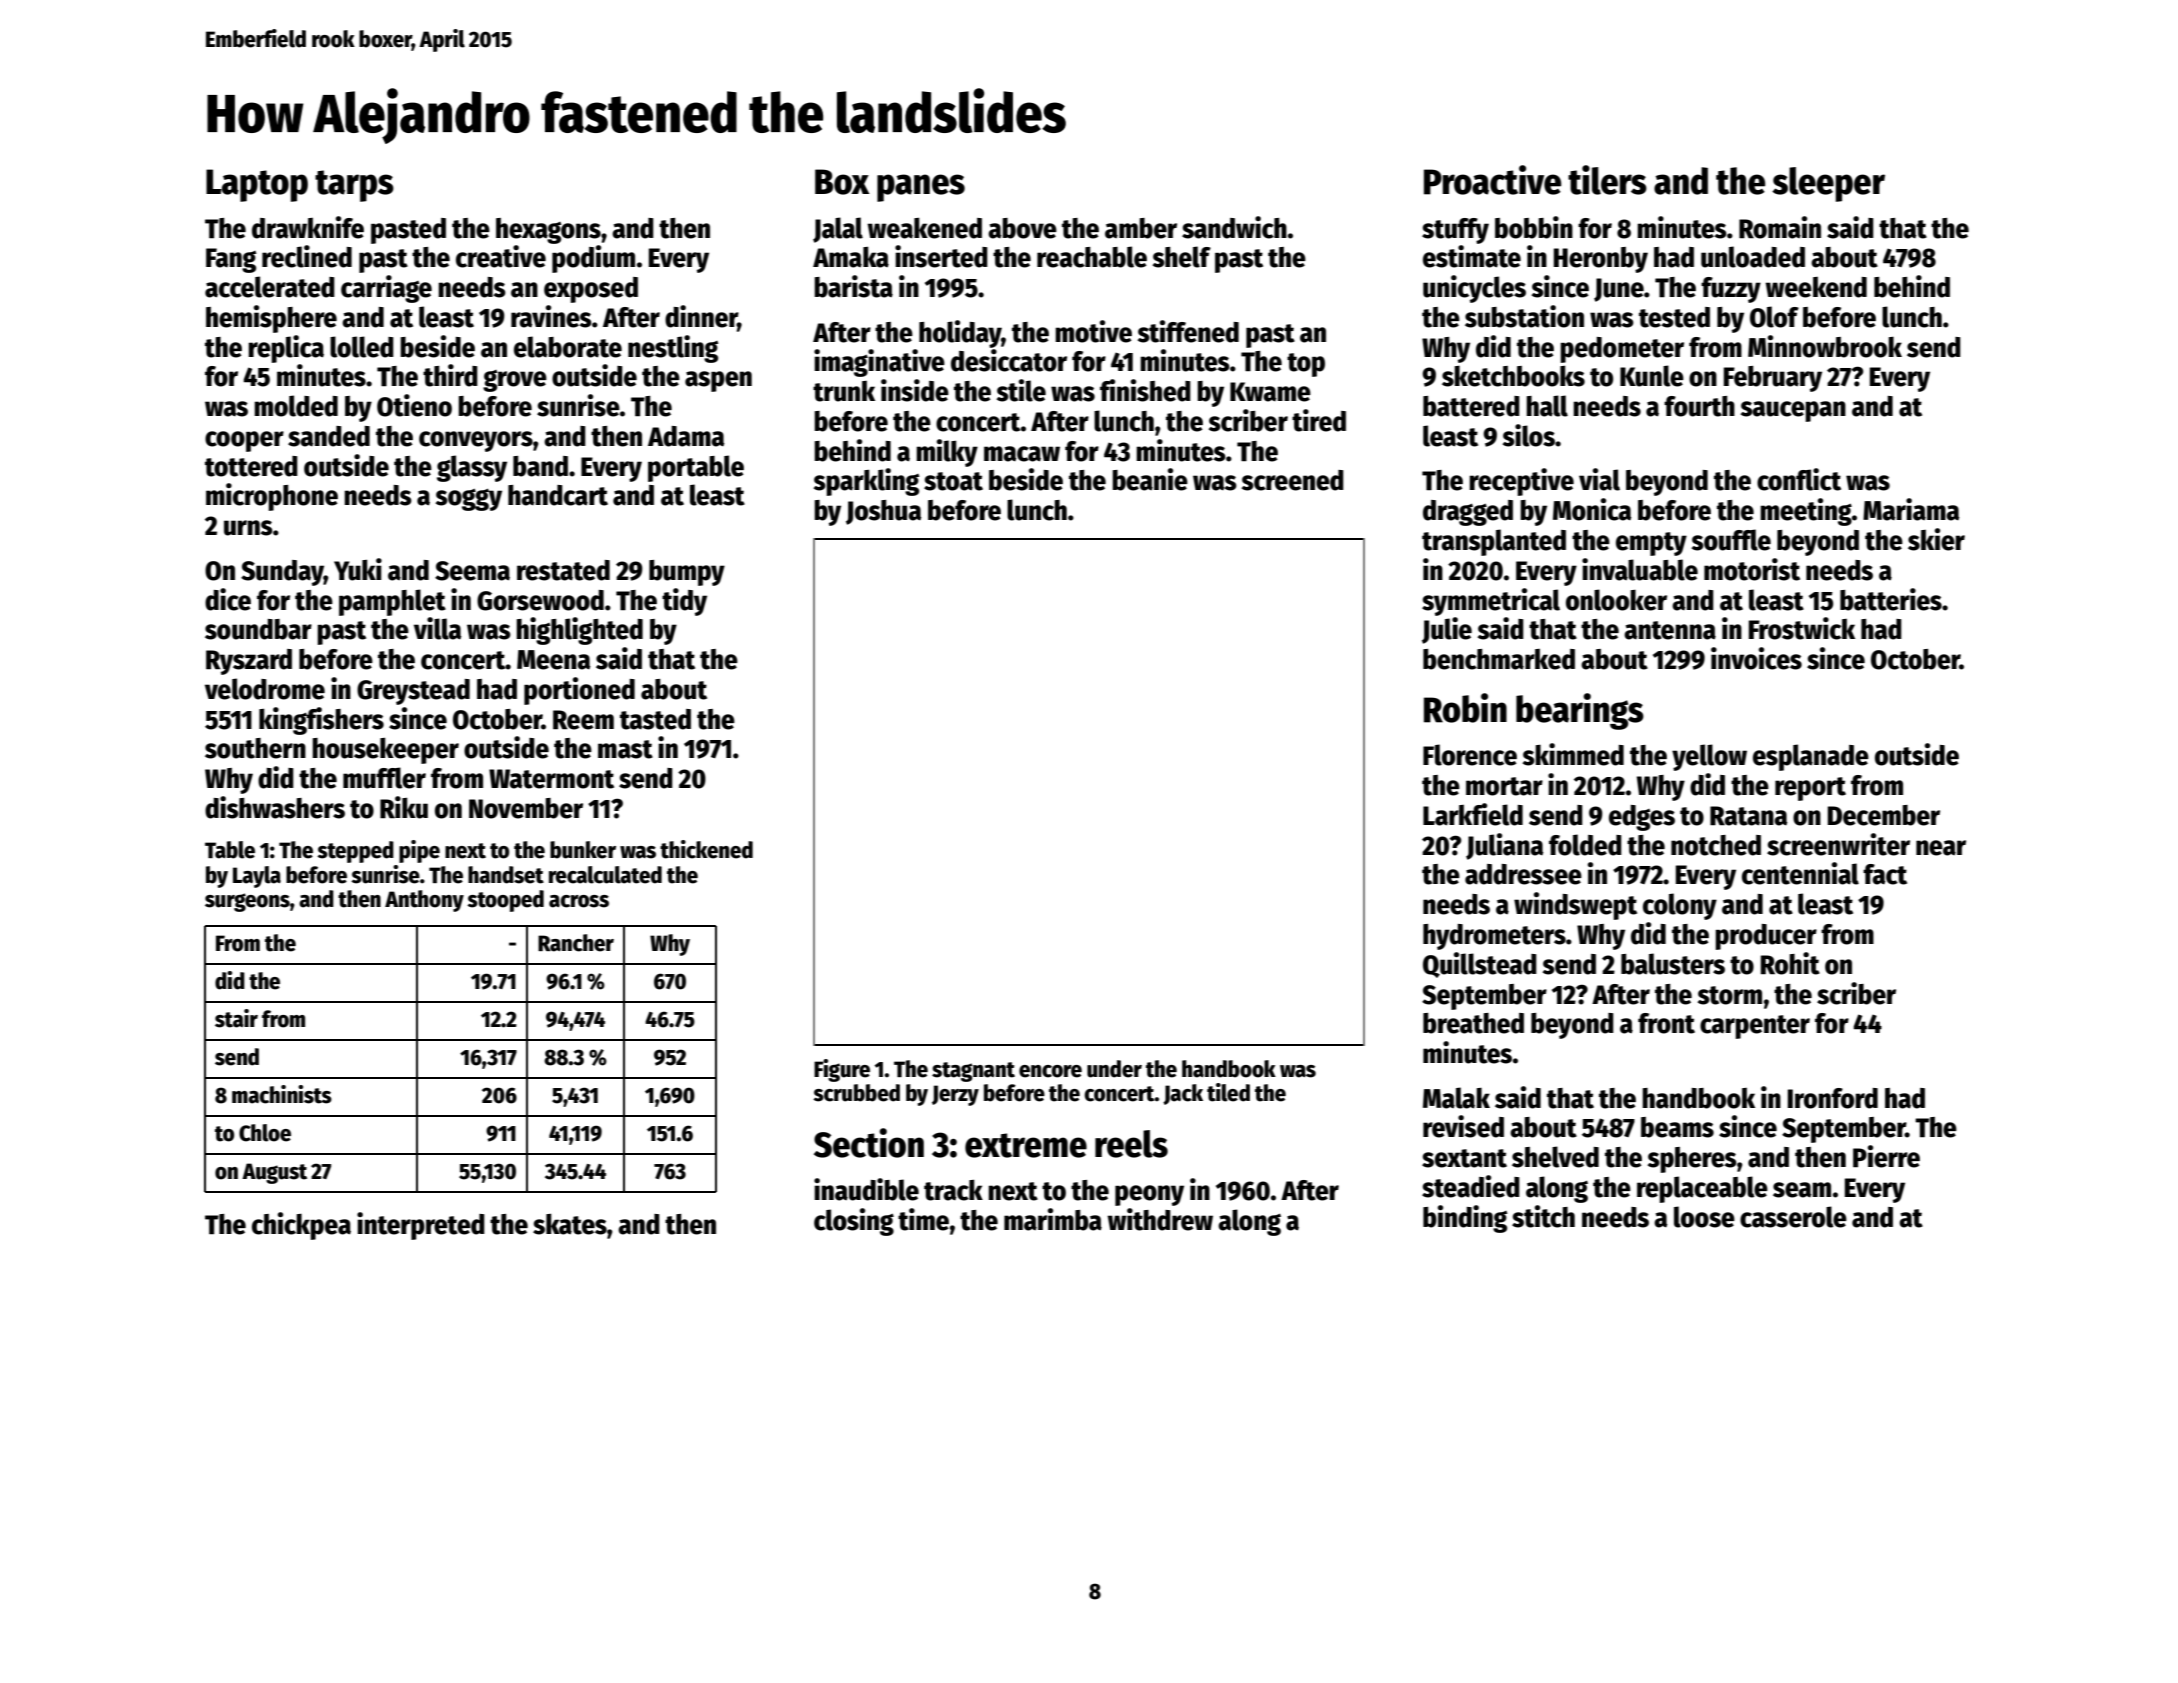 The width and height of the document is (2178, 1683). What do you see at coordinates (1480, 965) in the document?
I see `Quillstead` at bounding box center [1480, 965].
